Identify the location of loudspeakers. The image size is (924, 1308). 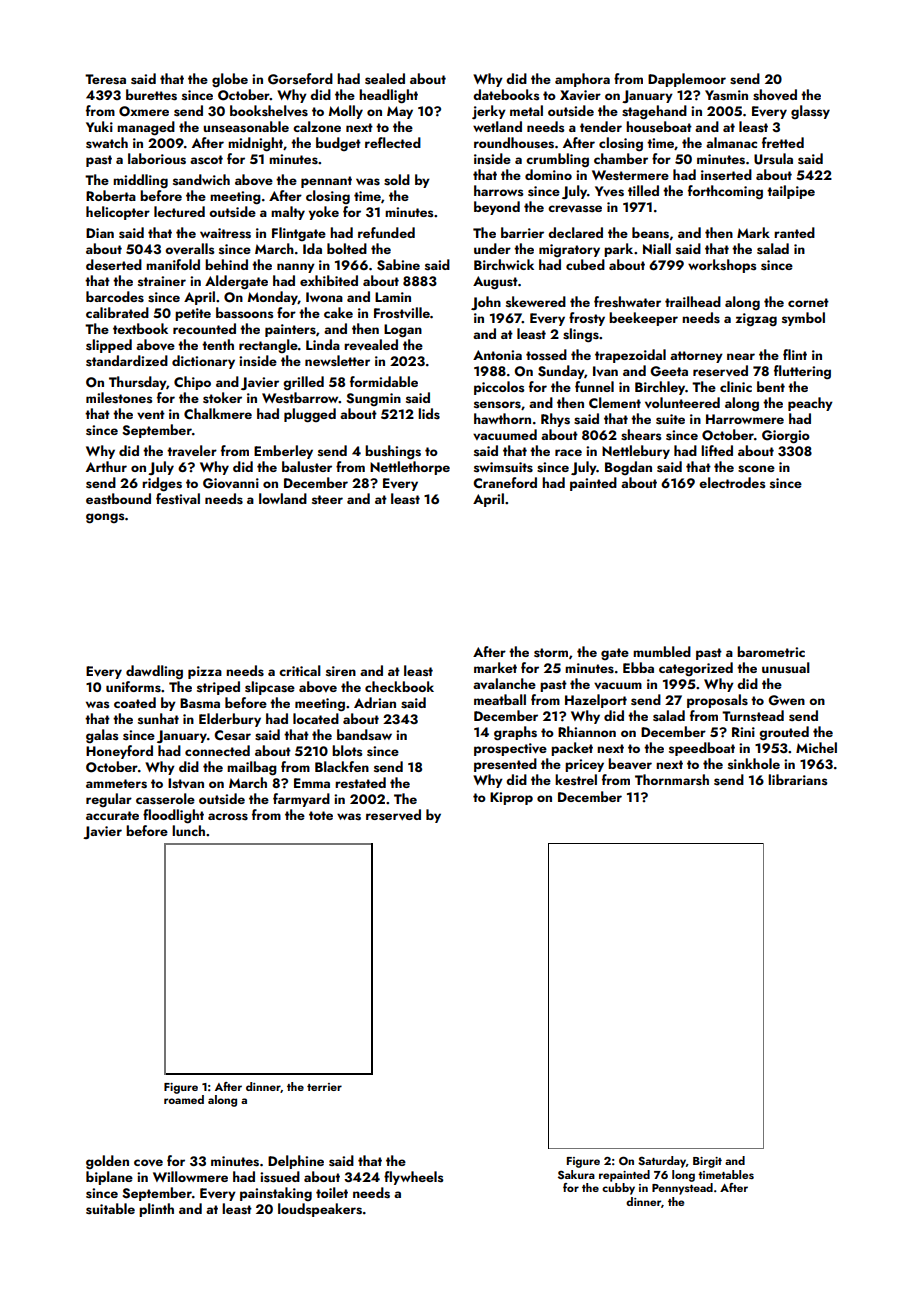
(320, 1210).
